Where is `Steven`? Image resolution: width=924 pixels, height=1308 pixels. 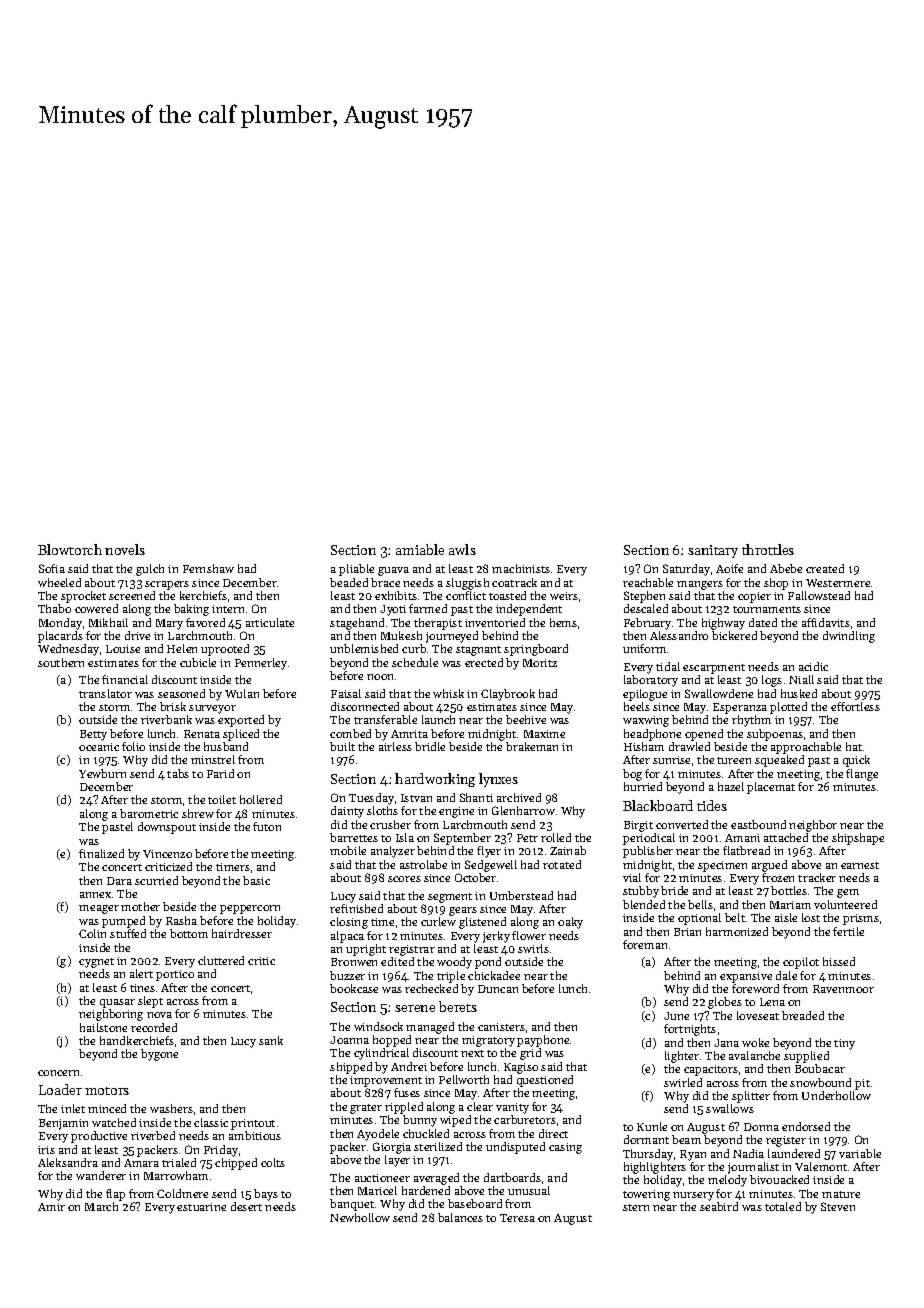
Steven is located at coordinates (838, 1206).
